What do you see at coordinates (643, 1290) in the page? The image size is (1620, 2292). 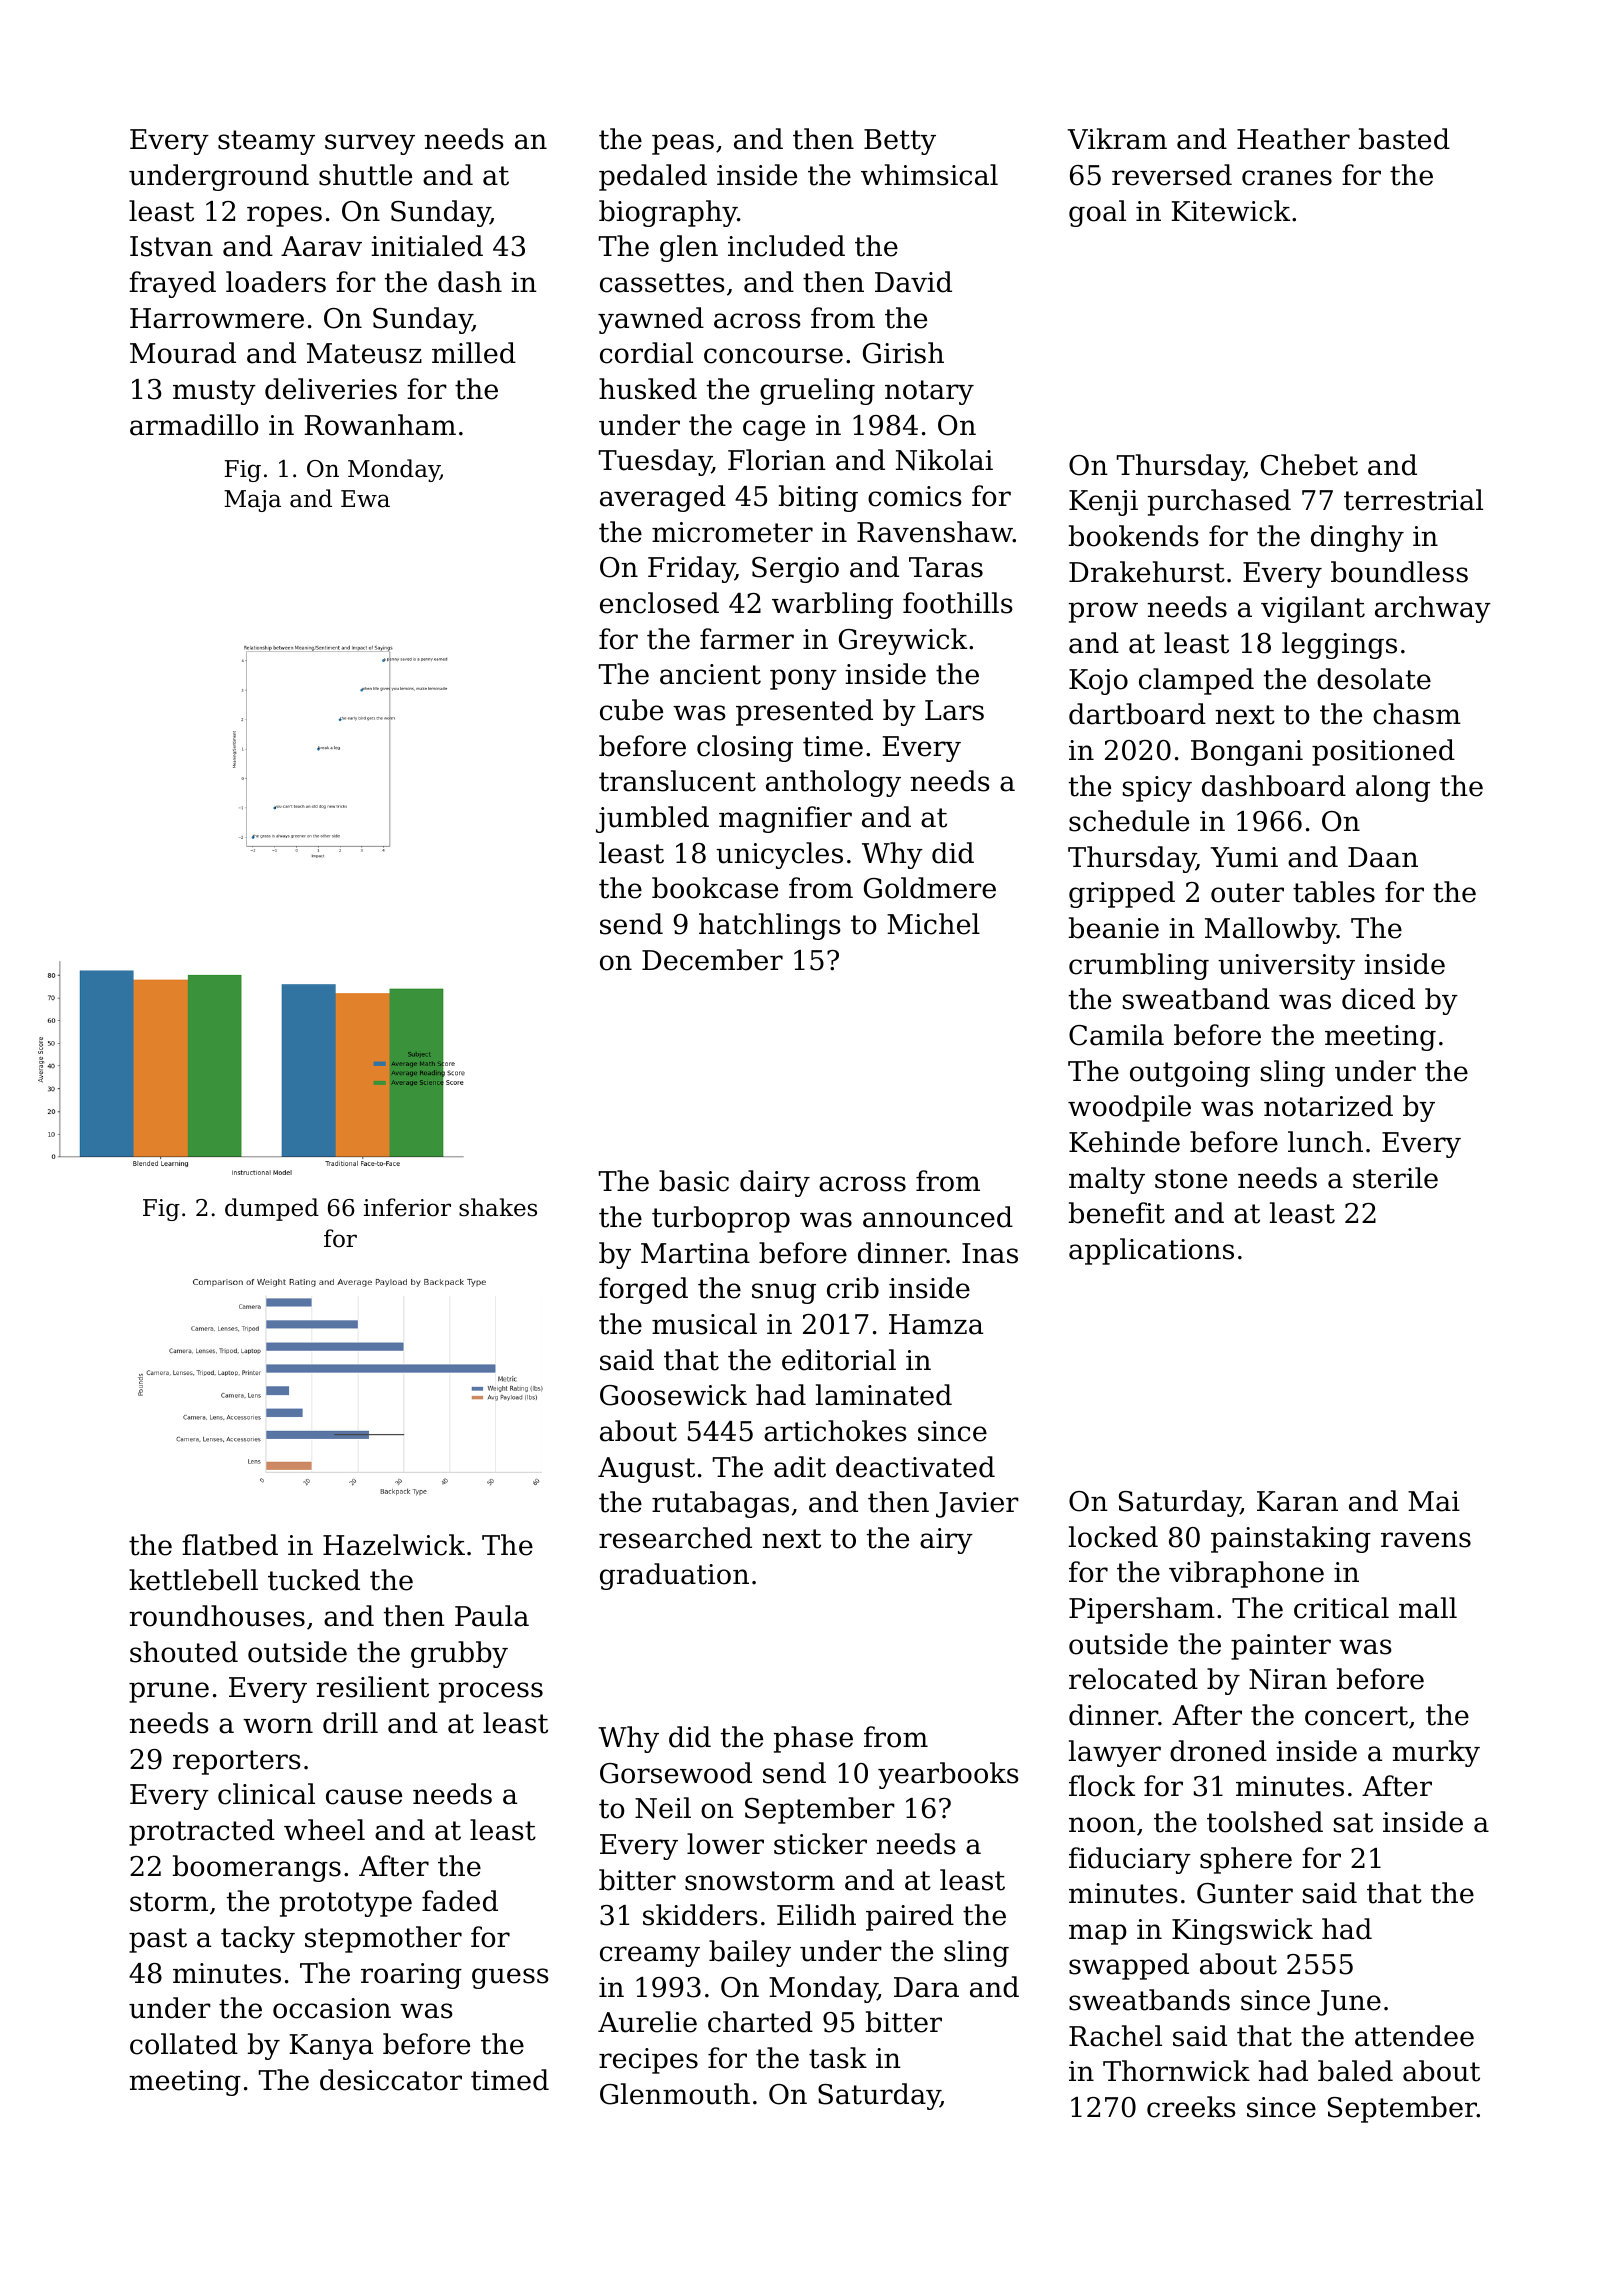 I see `forged` at bounding box center [643, 1290].
